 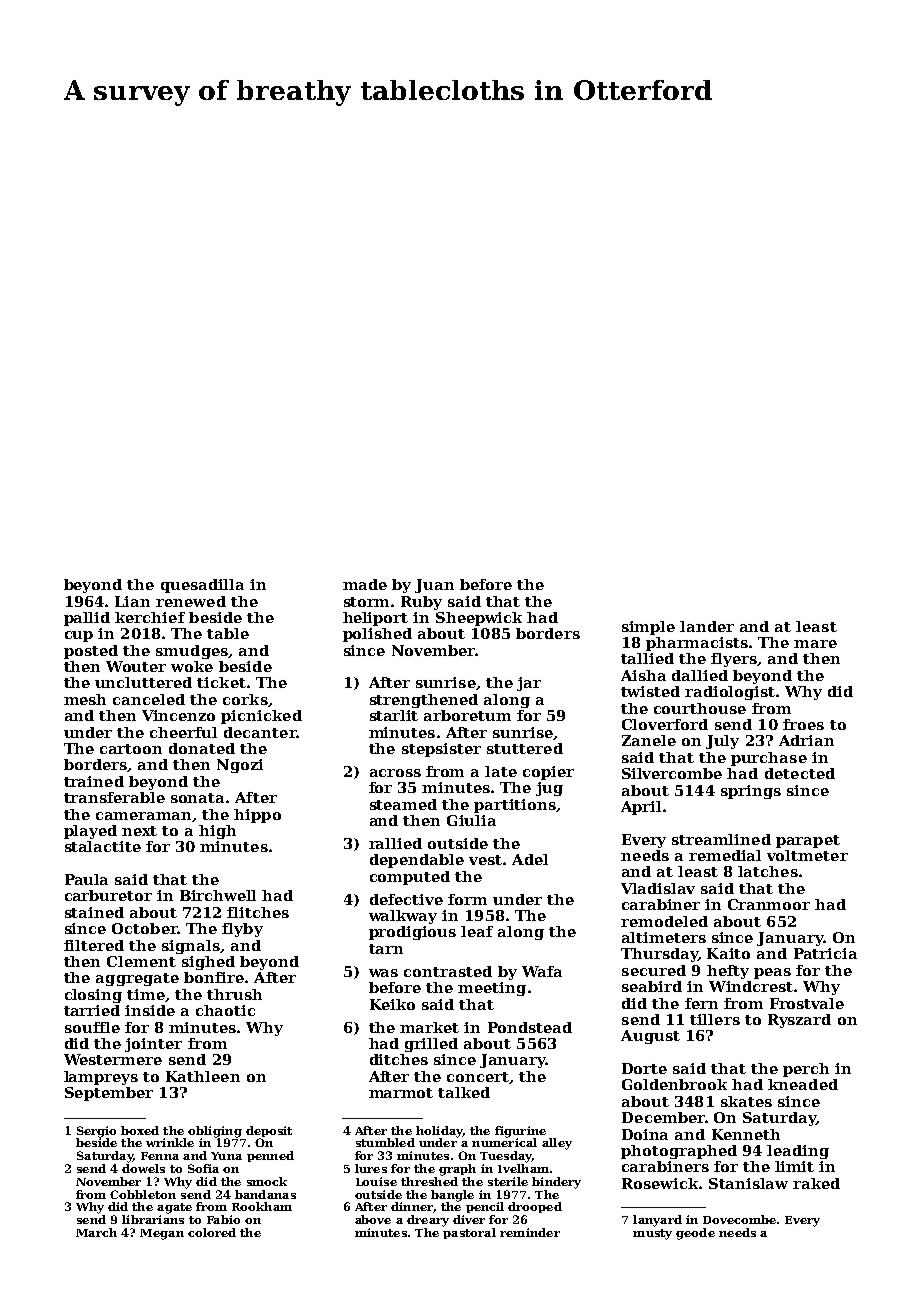 I want to click on latches, so click(x=768, y=871).
